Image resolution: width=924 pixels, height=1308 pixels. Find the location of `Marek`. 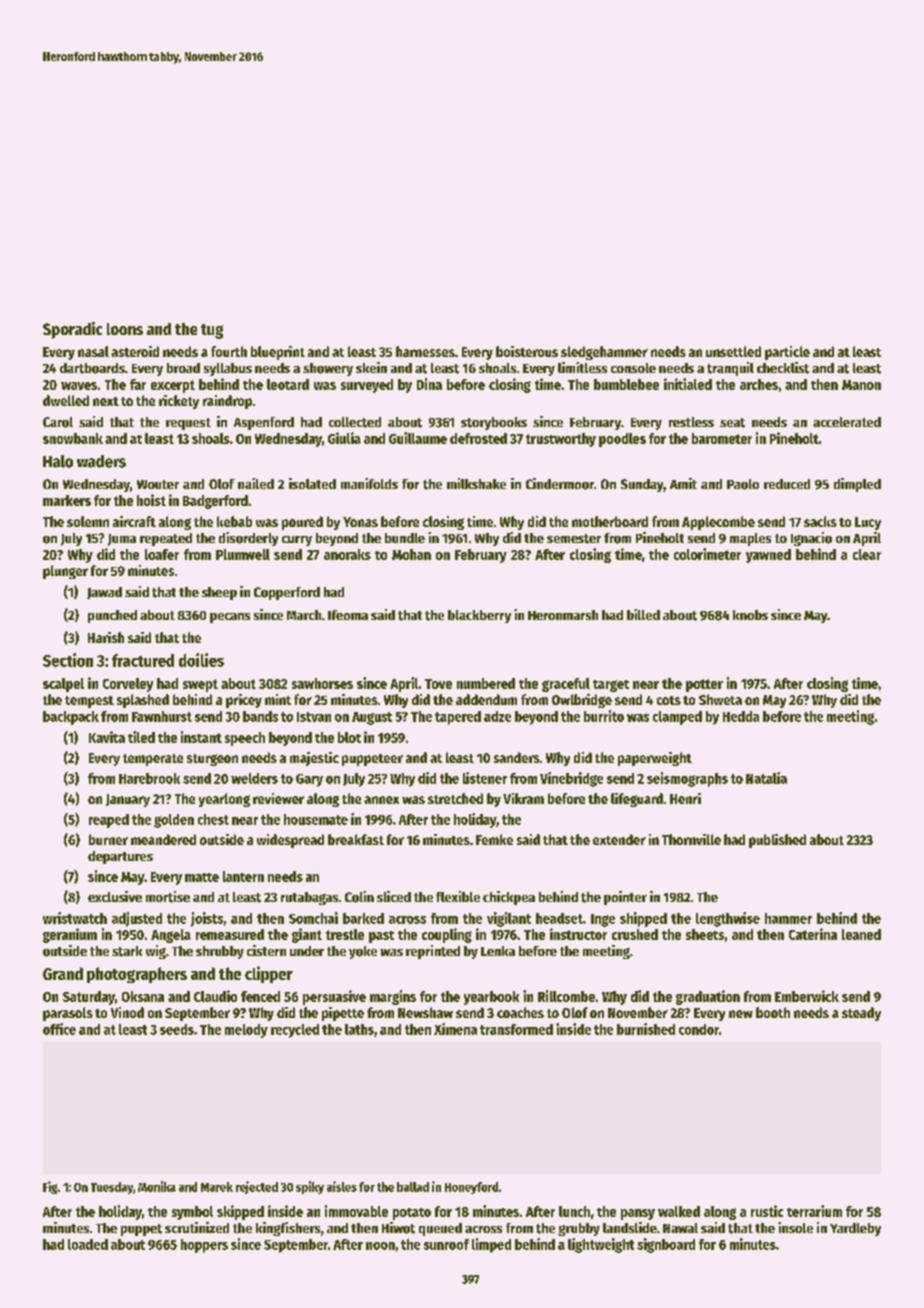

Marek is located at coordinates (217, 1187).
